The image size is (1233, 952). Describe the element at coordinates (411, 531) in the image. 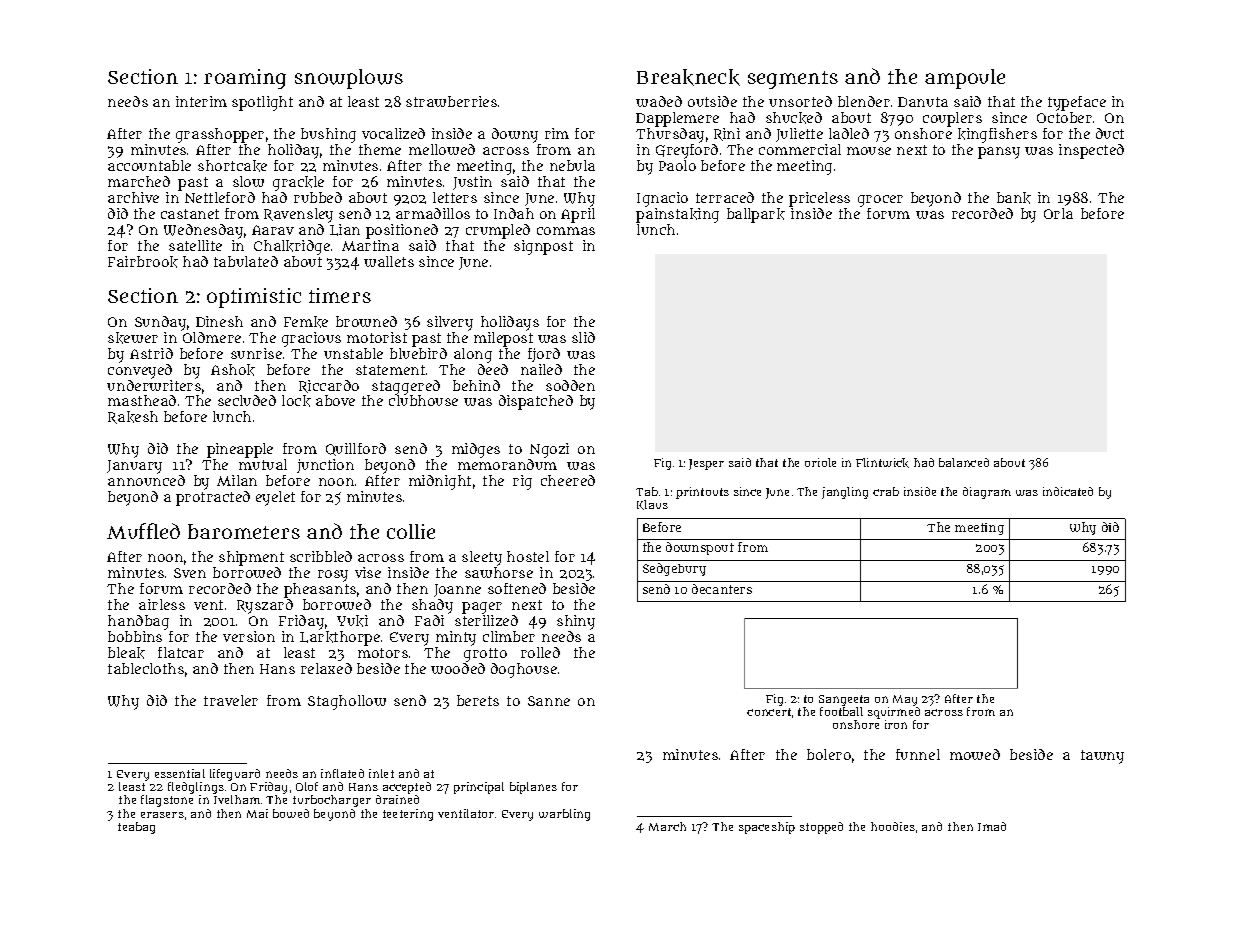

I see `collie` at that location.
